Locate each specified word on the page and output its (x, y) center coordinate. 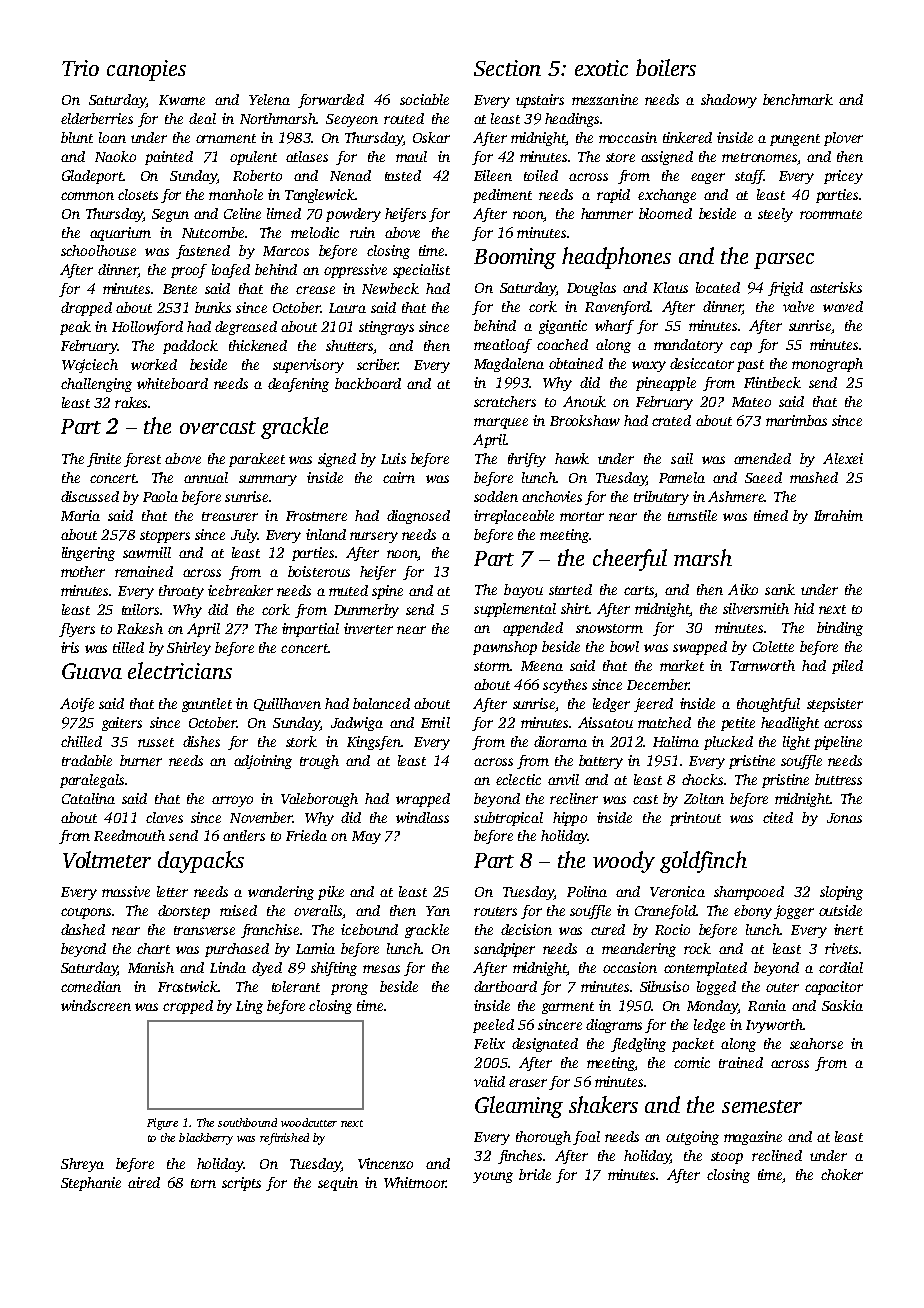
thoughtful (768, 705)
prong (349, 989)
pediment (502, 196)
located (718, 287)
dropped (86, 309)
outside (840, 910)
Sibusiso (664, 986)
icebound (369, 929)
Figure (162, 1124)
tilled (128, 647)
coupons (86, 913)
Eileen (493, 175)
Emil (435, 722)
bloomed (665, 213)
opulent (253, 158)
